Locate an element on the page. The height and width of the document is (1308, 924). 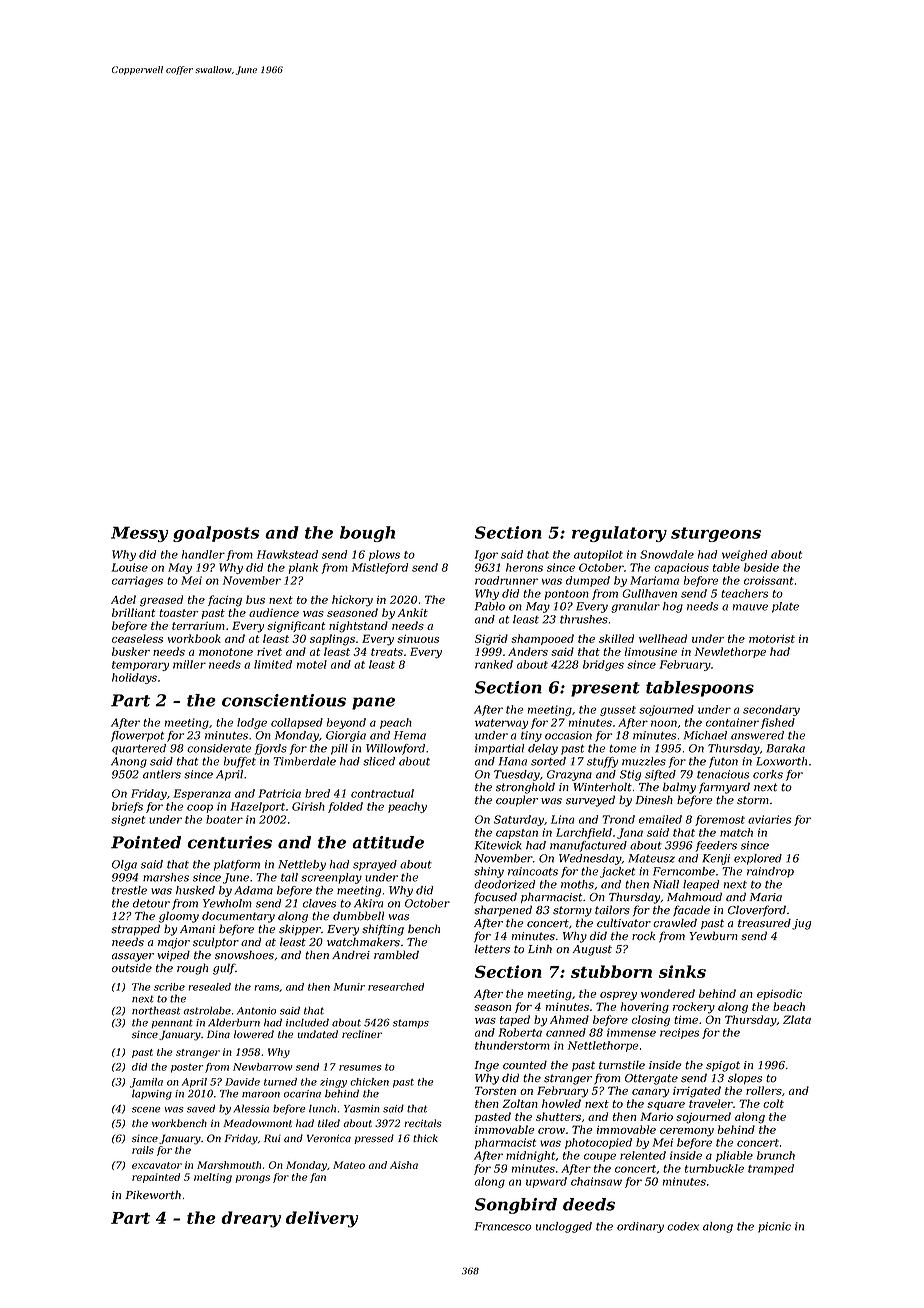
contractual is located at coordinates (382, 793).
